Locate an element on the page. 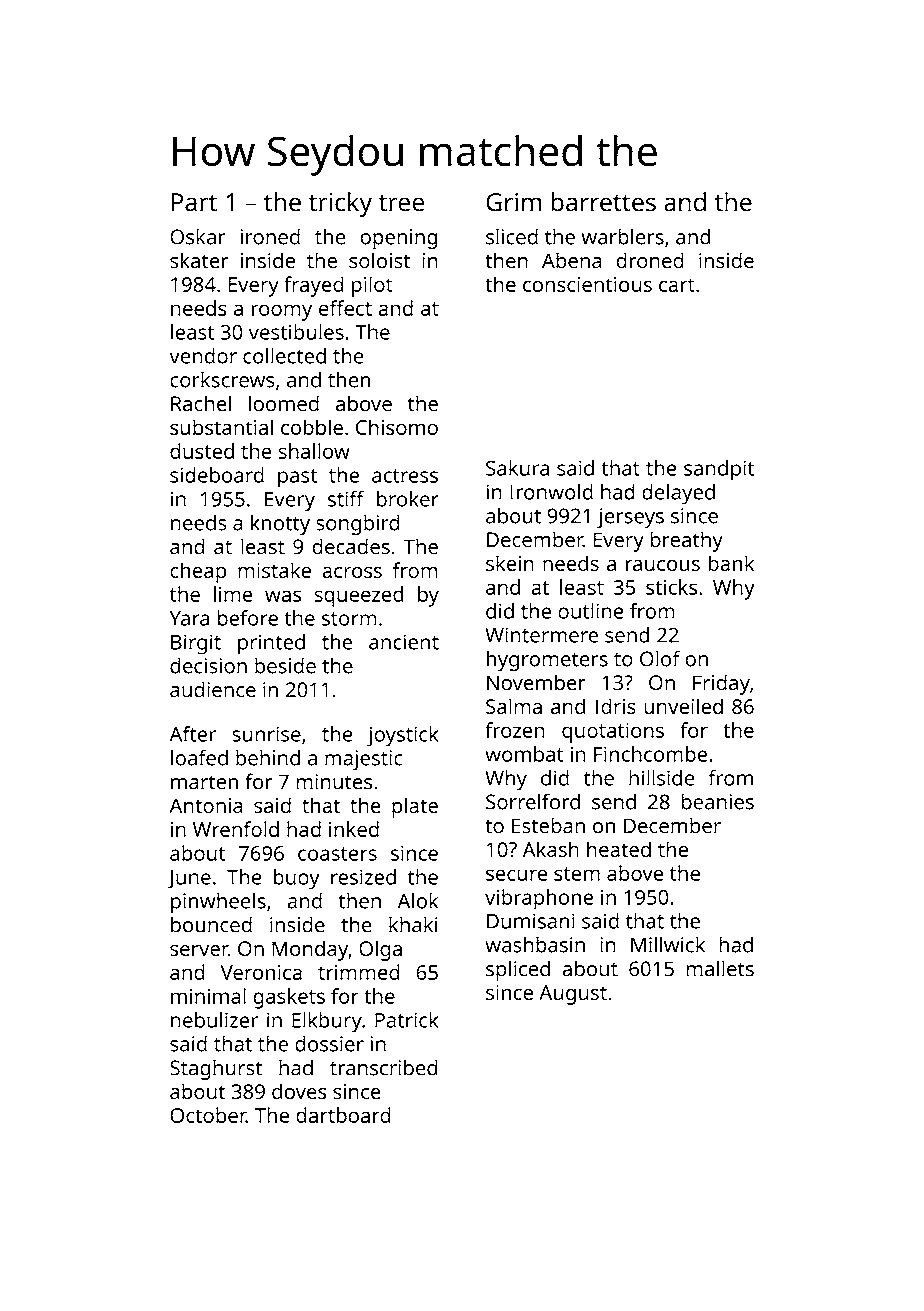 The image size is (924, 1311). sliced is located at coordinates (512, 236).
